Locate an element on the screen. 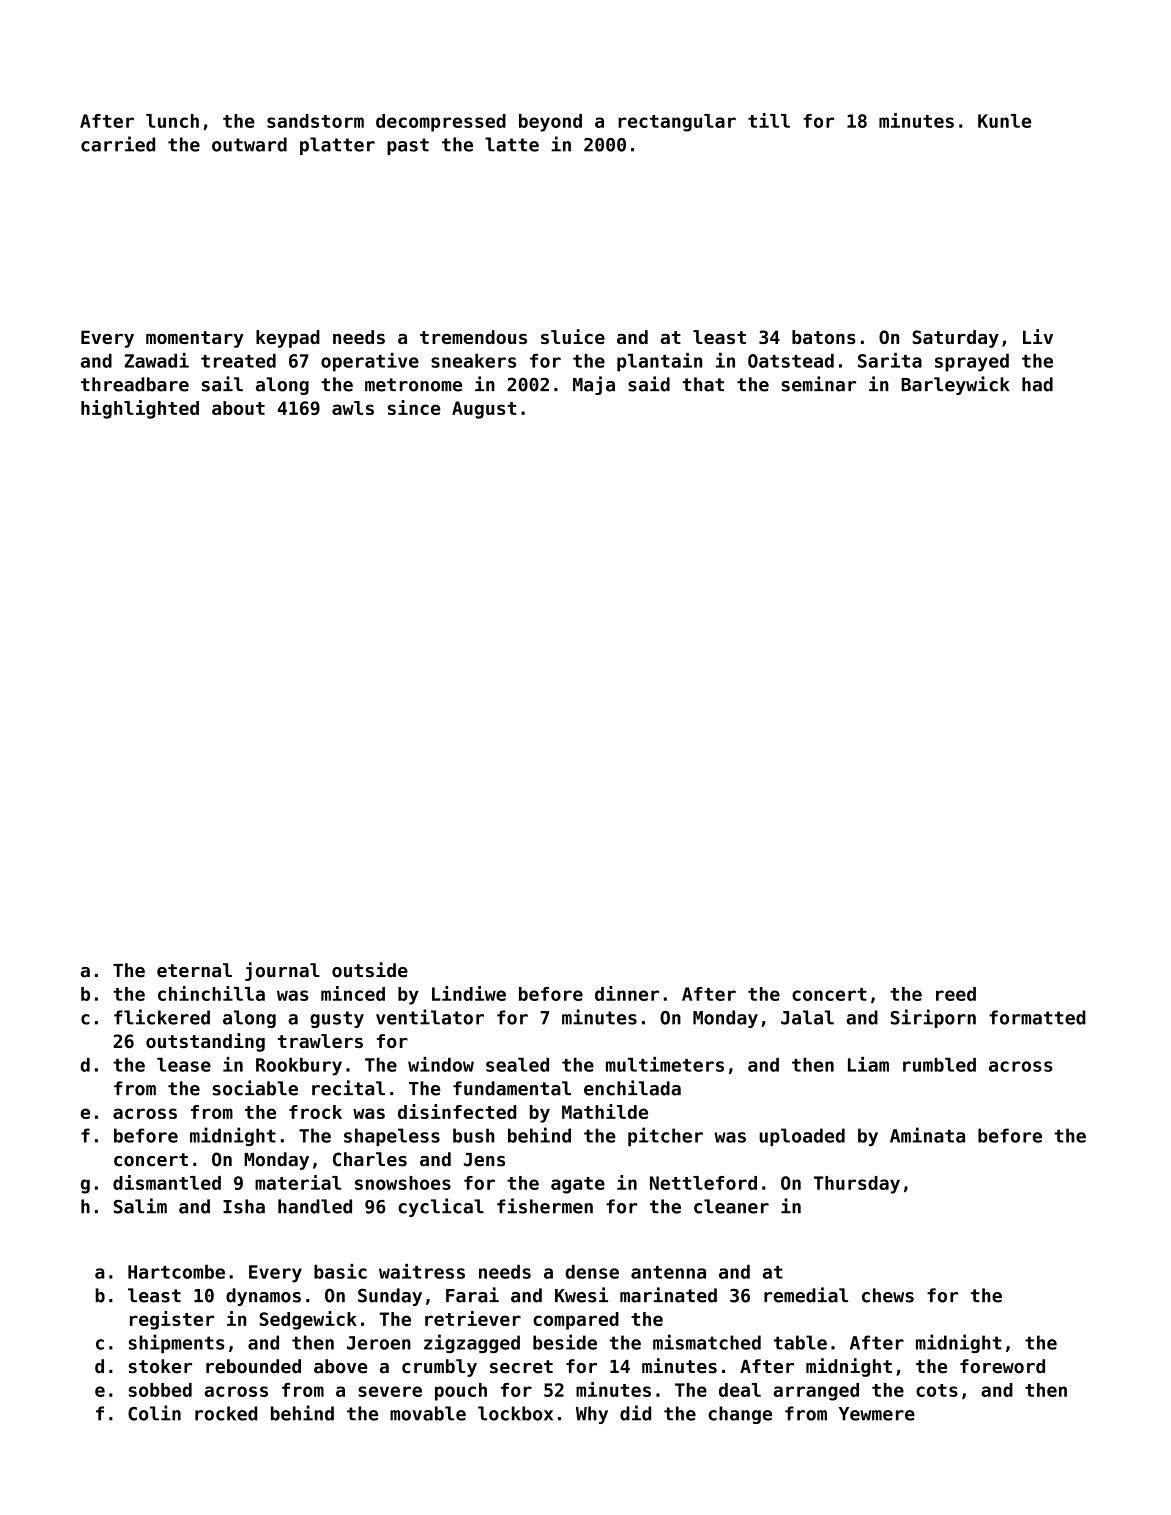  batons is located at coordinates (824, 337).
